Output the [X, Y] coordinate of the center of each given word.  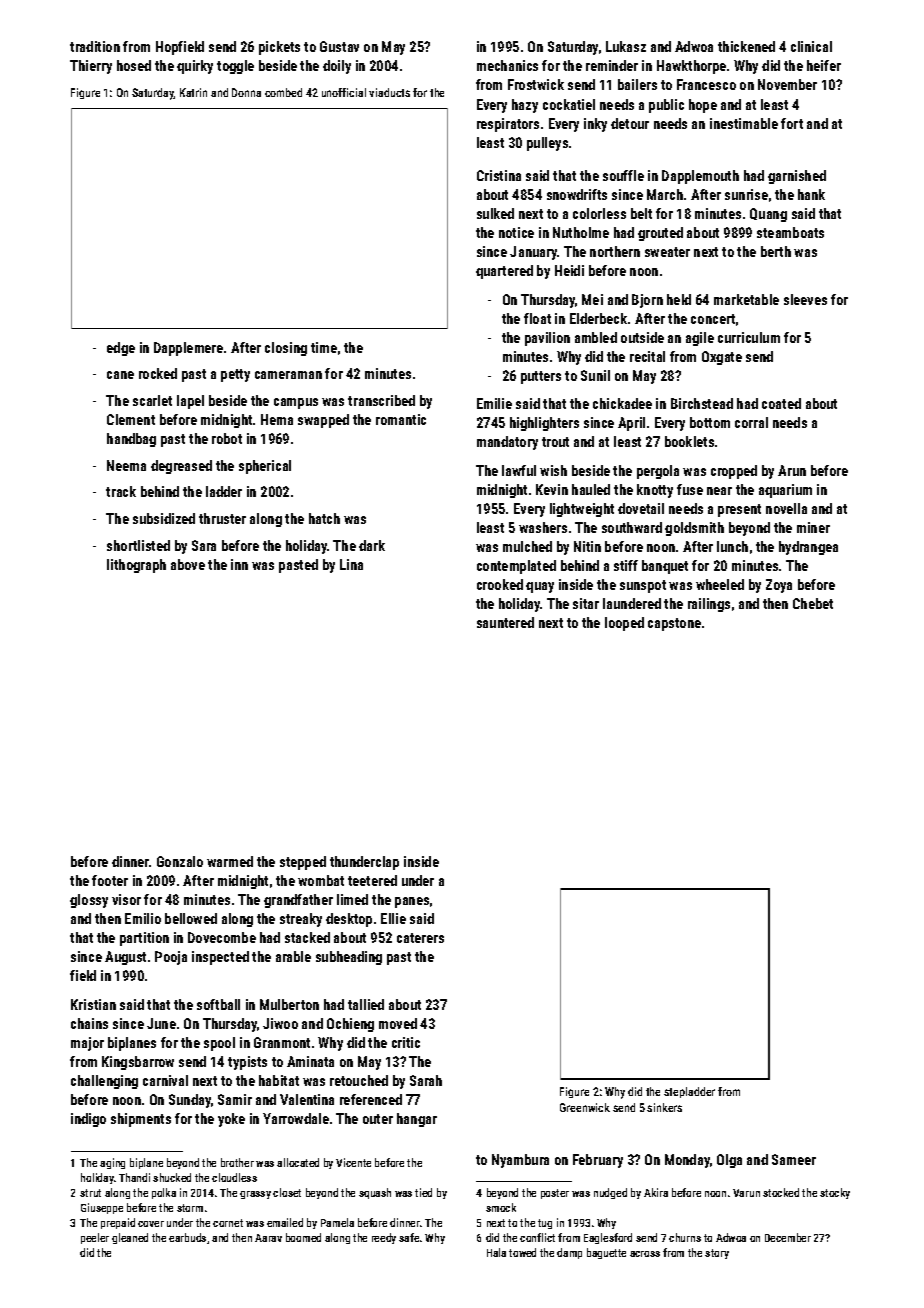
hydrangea [808, 548]
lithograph [136, 566]
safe [409, 1237]
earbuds [187, 1237]
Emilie [494, 403]
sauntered [505, 622]
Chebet [813, 603]
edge [121, 349]
